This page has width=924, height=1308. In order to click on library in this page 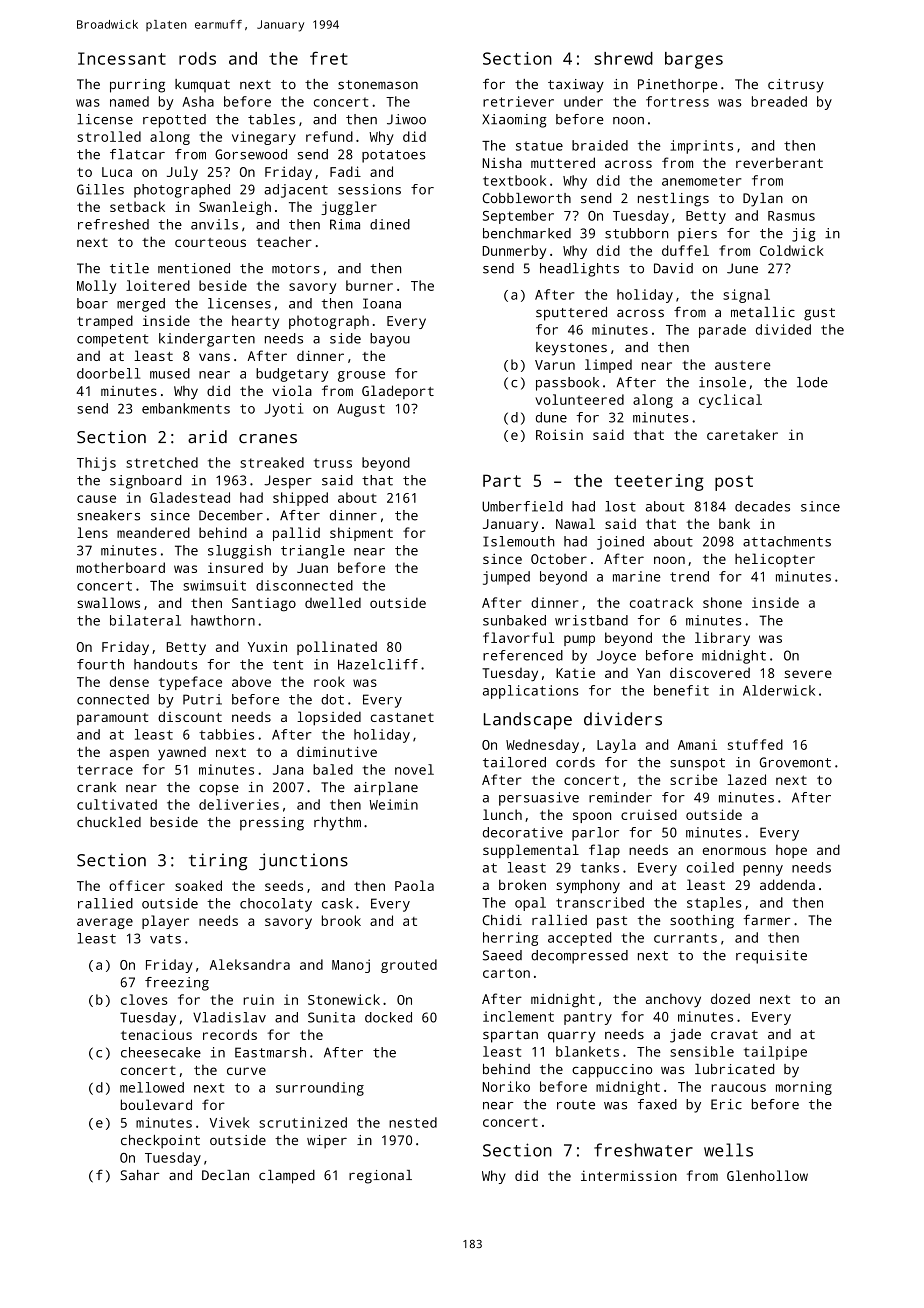, I will do `click(722, 639)`.
